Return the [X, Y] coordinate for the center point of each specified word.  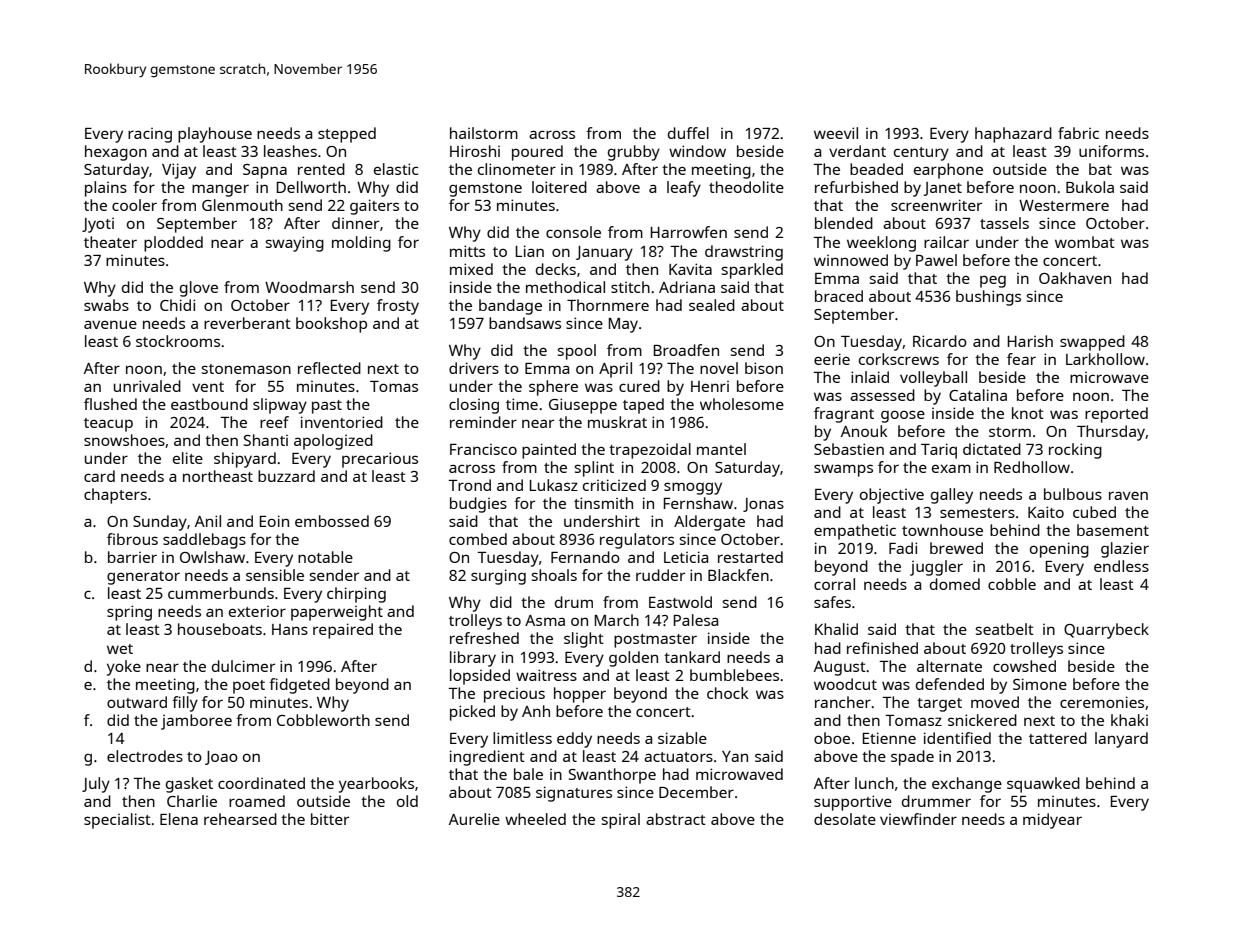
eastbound [209, 404]
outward [137, 702]
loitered [559, 187]
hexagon [116, 153]
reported [1116, 415]
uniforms [1111, 151]
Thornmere [608, 305]
